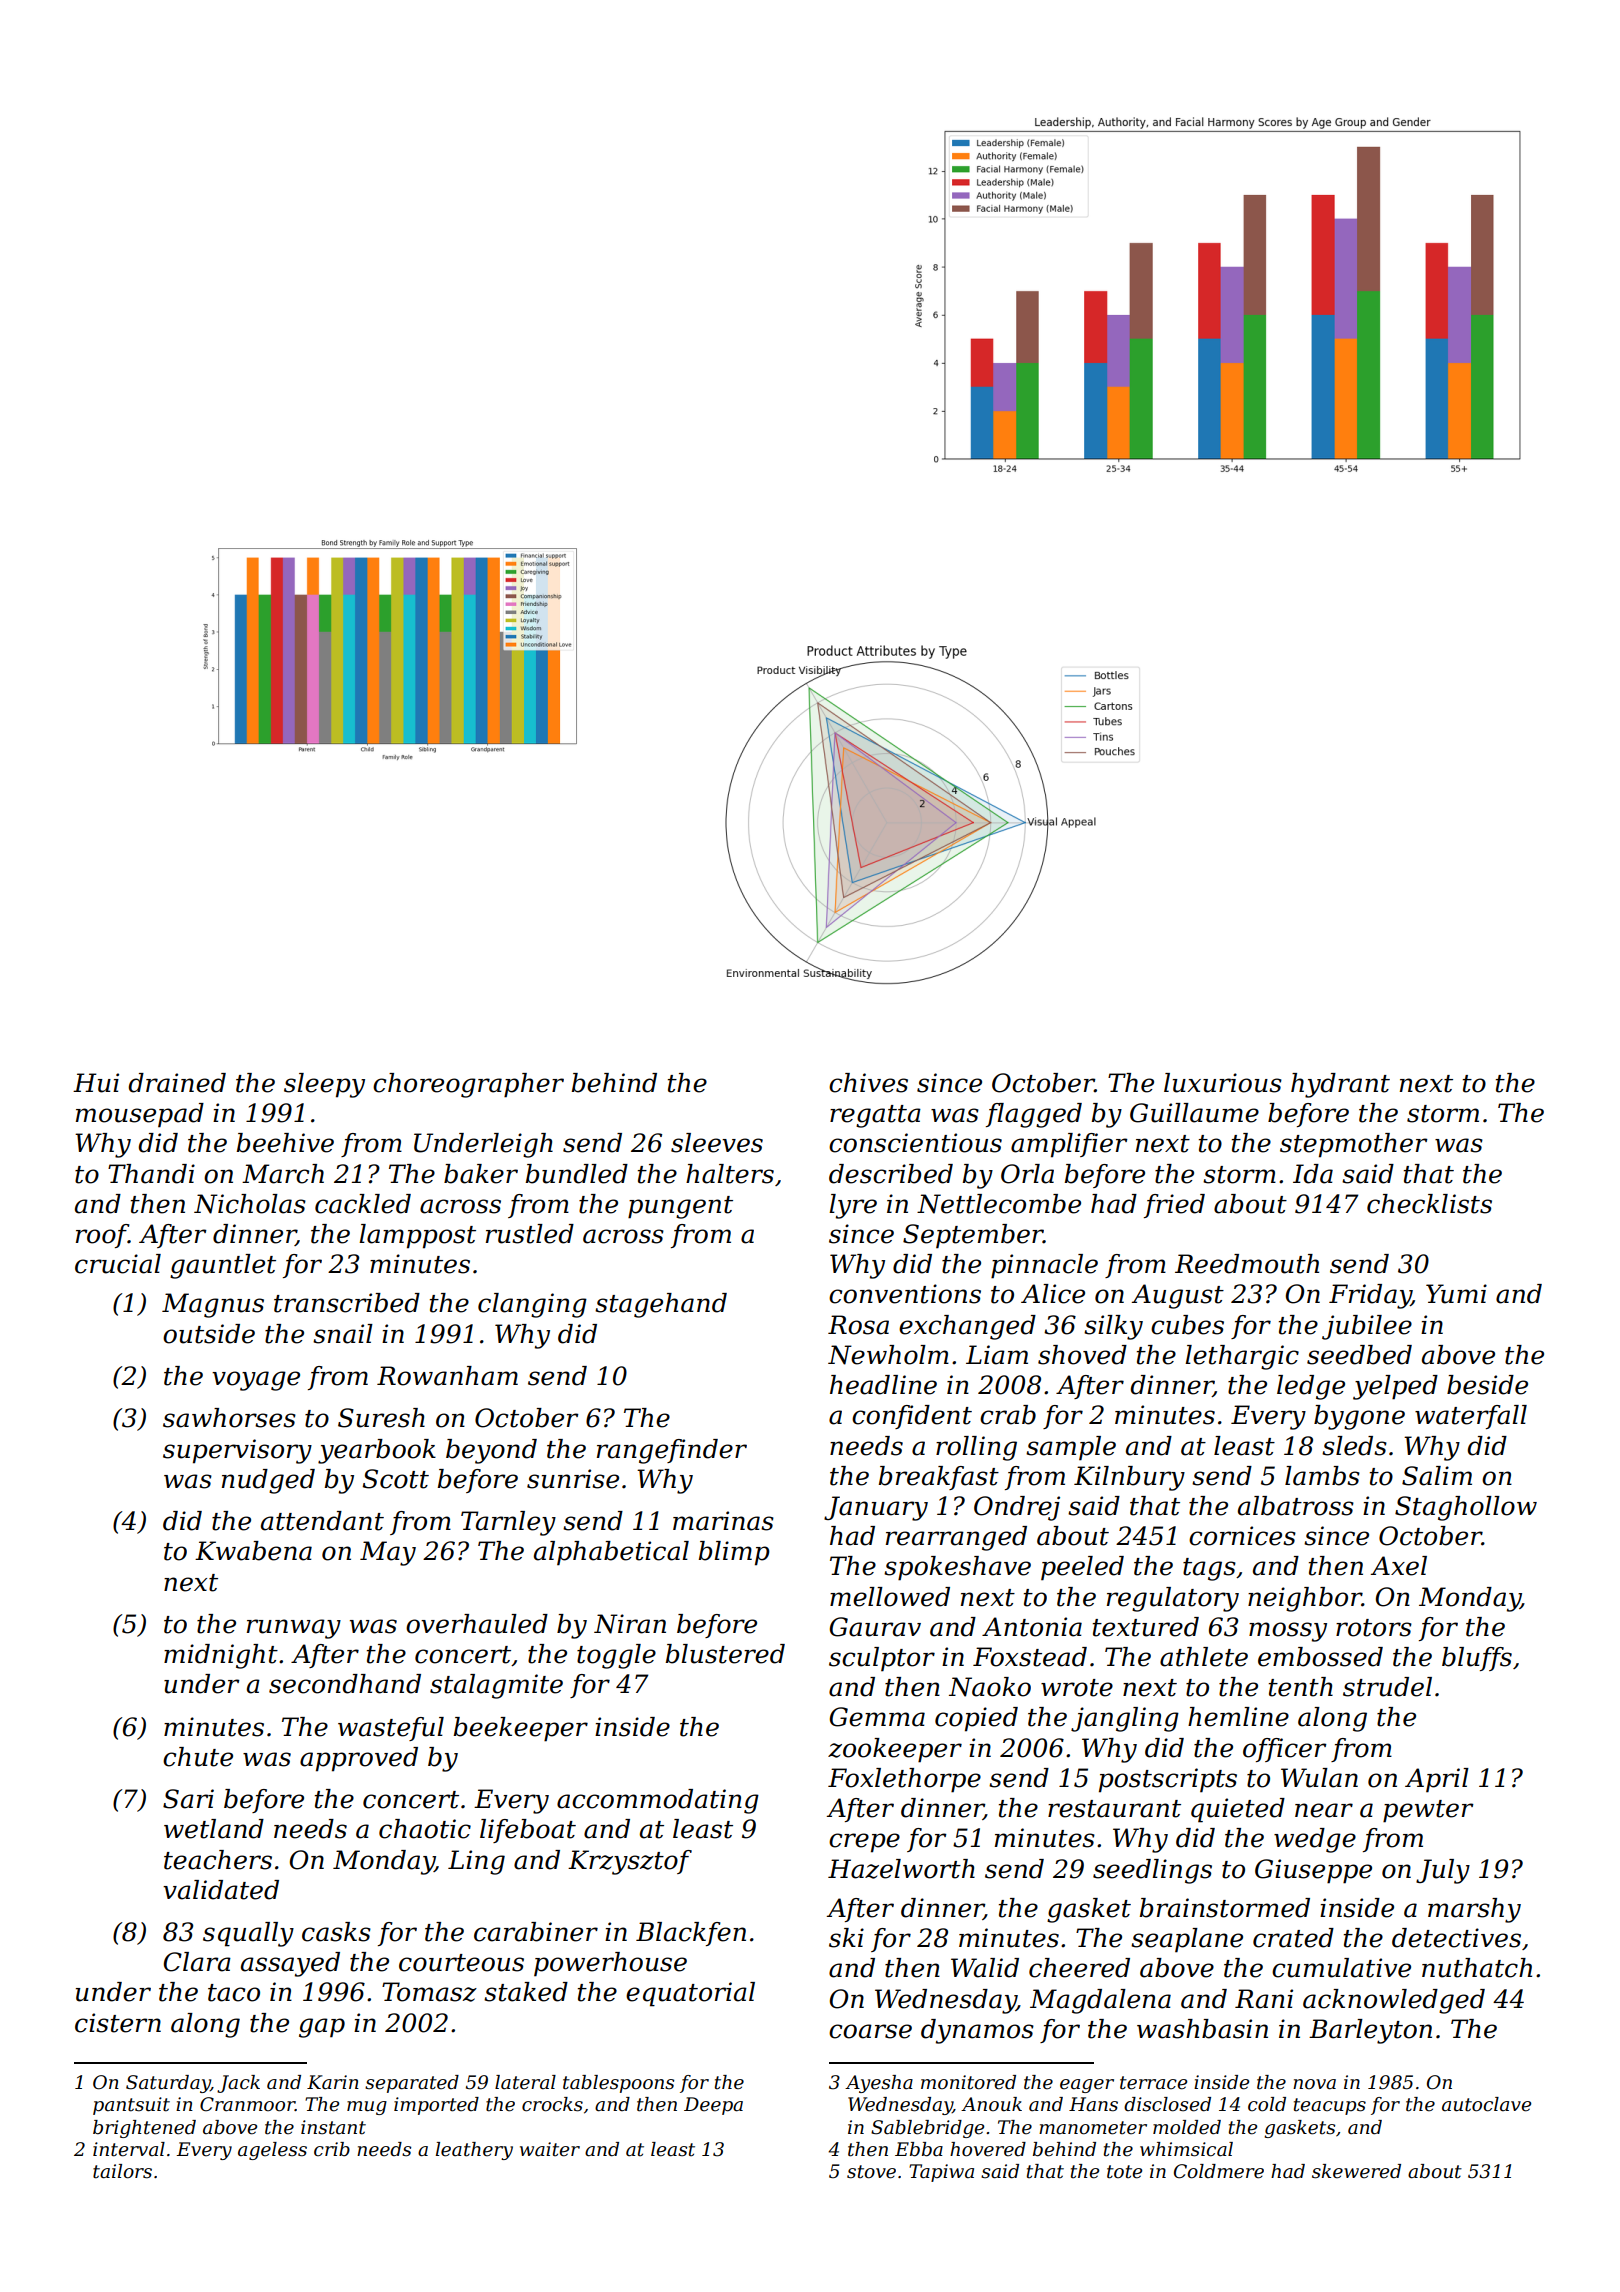 Image resolution: width=1620 pixels, height=2292 pixels. What do you see at coordinates (1301, 1687) in the document?
I see `tenth` at bounding box center [1301, 1687].
